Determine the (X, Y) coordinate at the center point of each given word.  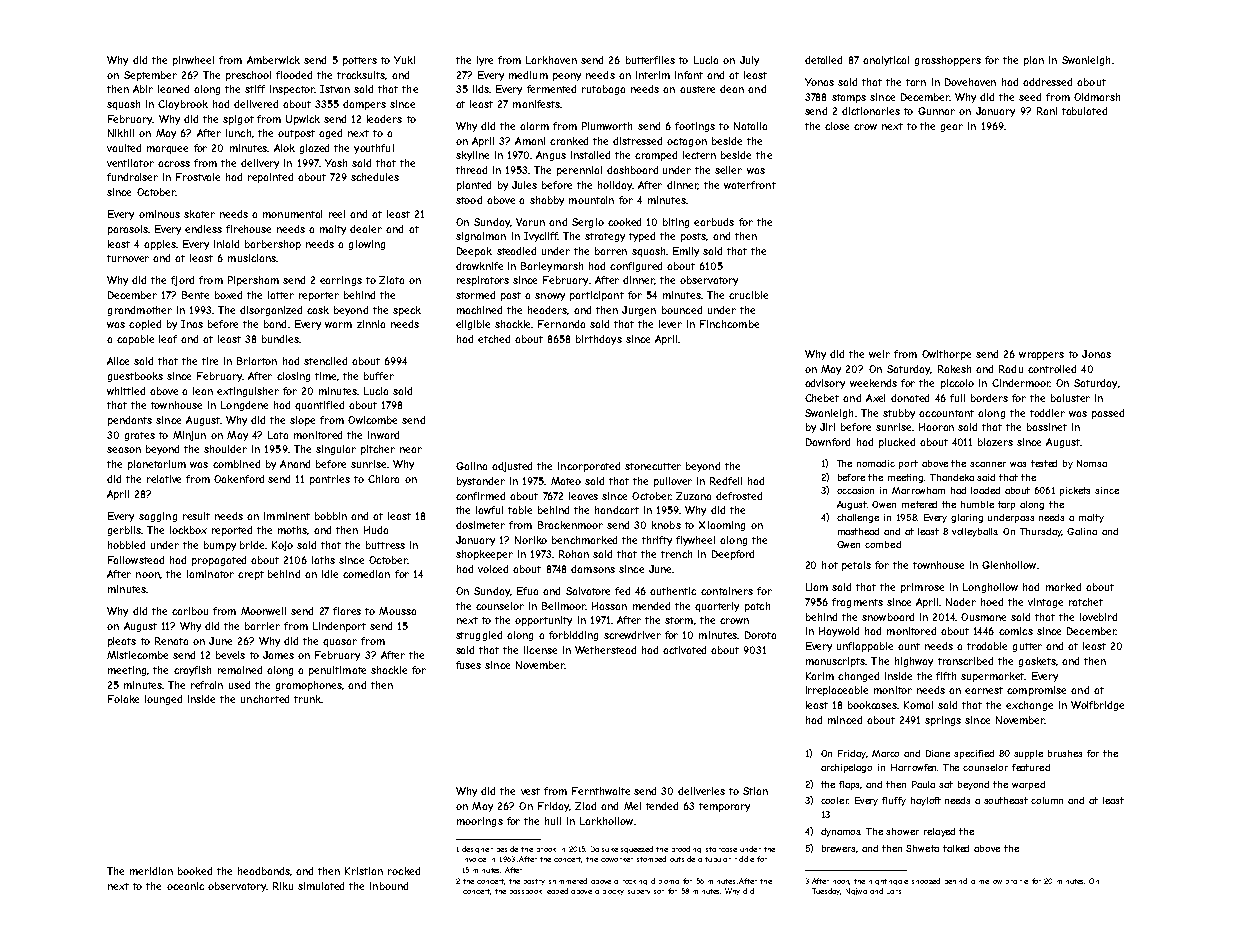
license (540, 650)
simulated (321, 886)
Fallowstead (136, 560)
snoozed (926, 881)
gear (952, 128)
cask (318, 310)
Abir (143, 89)
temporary (724, 807)
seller (728, 170)
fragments (857, 603)
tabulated (1084, 111)
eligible (473, 325)
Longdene (244, 406)
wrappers (1041, 356)
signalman (481, 237)
